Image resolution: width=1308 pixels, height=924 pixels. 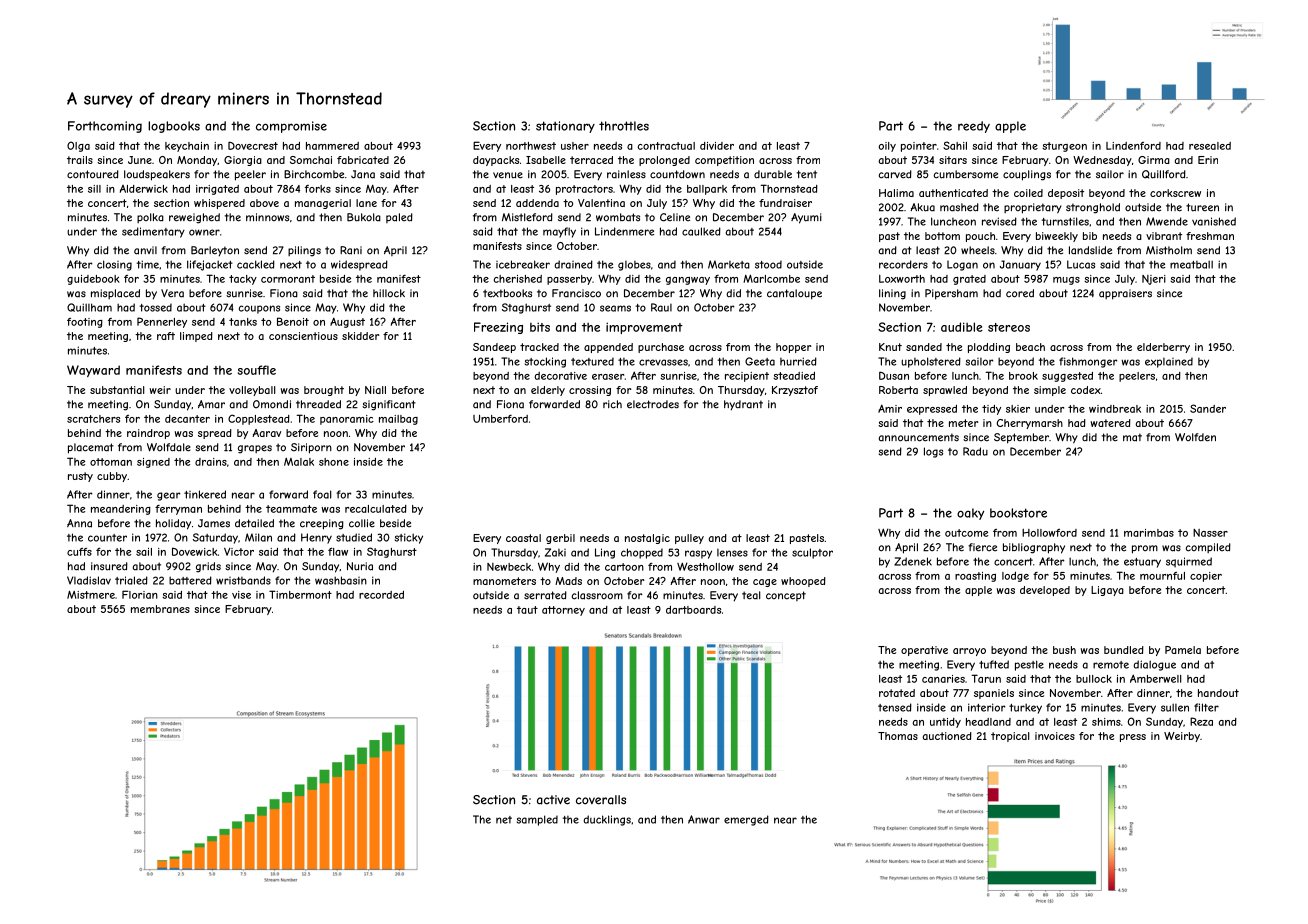 I want to click on signed, so click(x=153, y=463).
